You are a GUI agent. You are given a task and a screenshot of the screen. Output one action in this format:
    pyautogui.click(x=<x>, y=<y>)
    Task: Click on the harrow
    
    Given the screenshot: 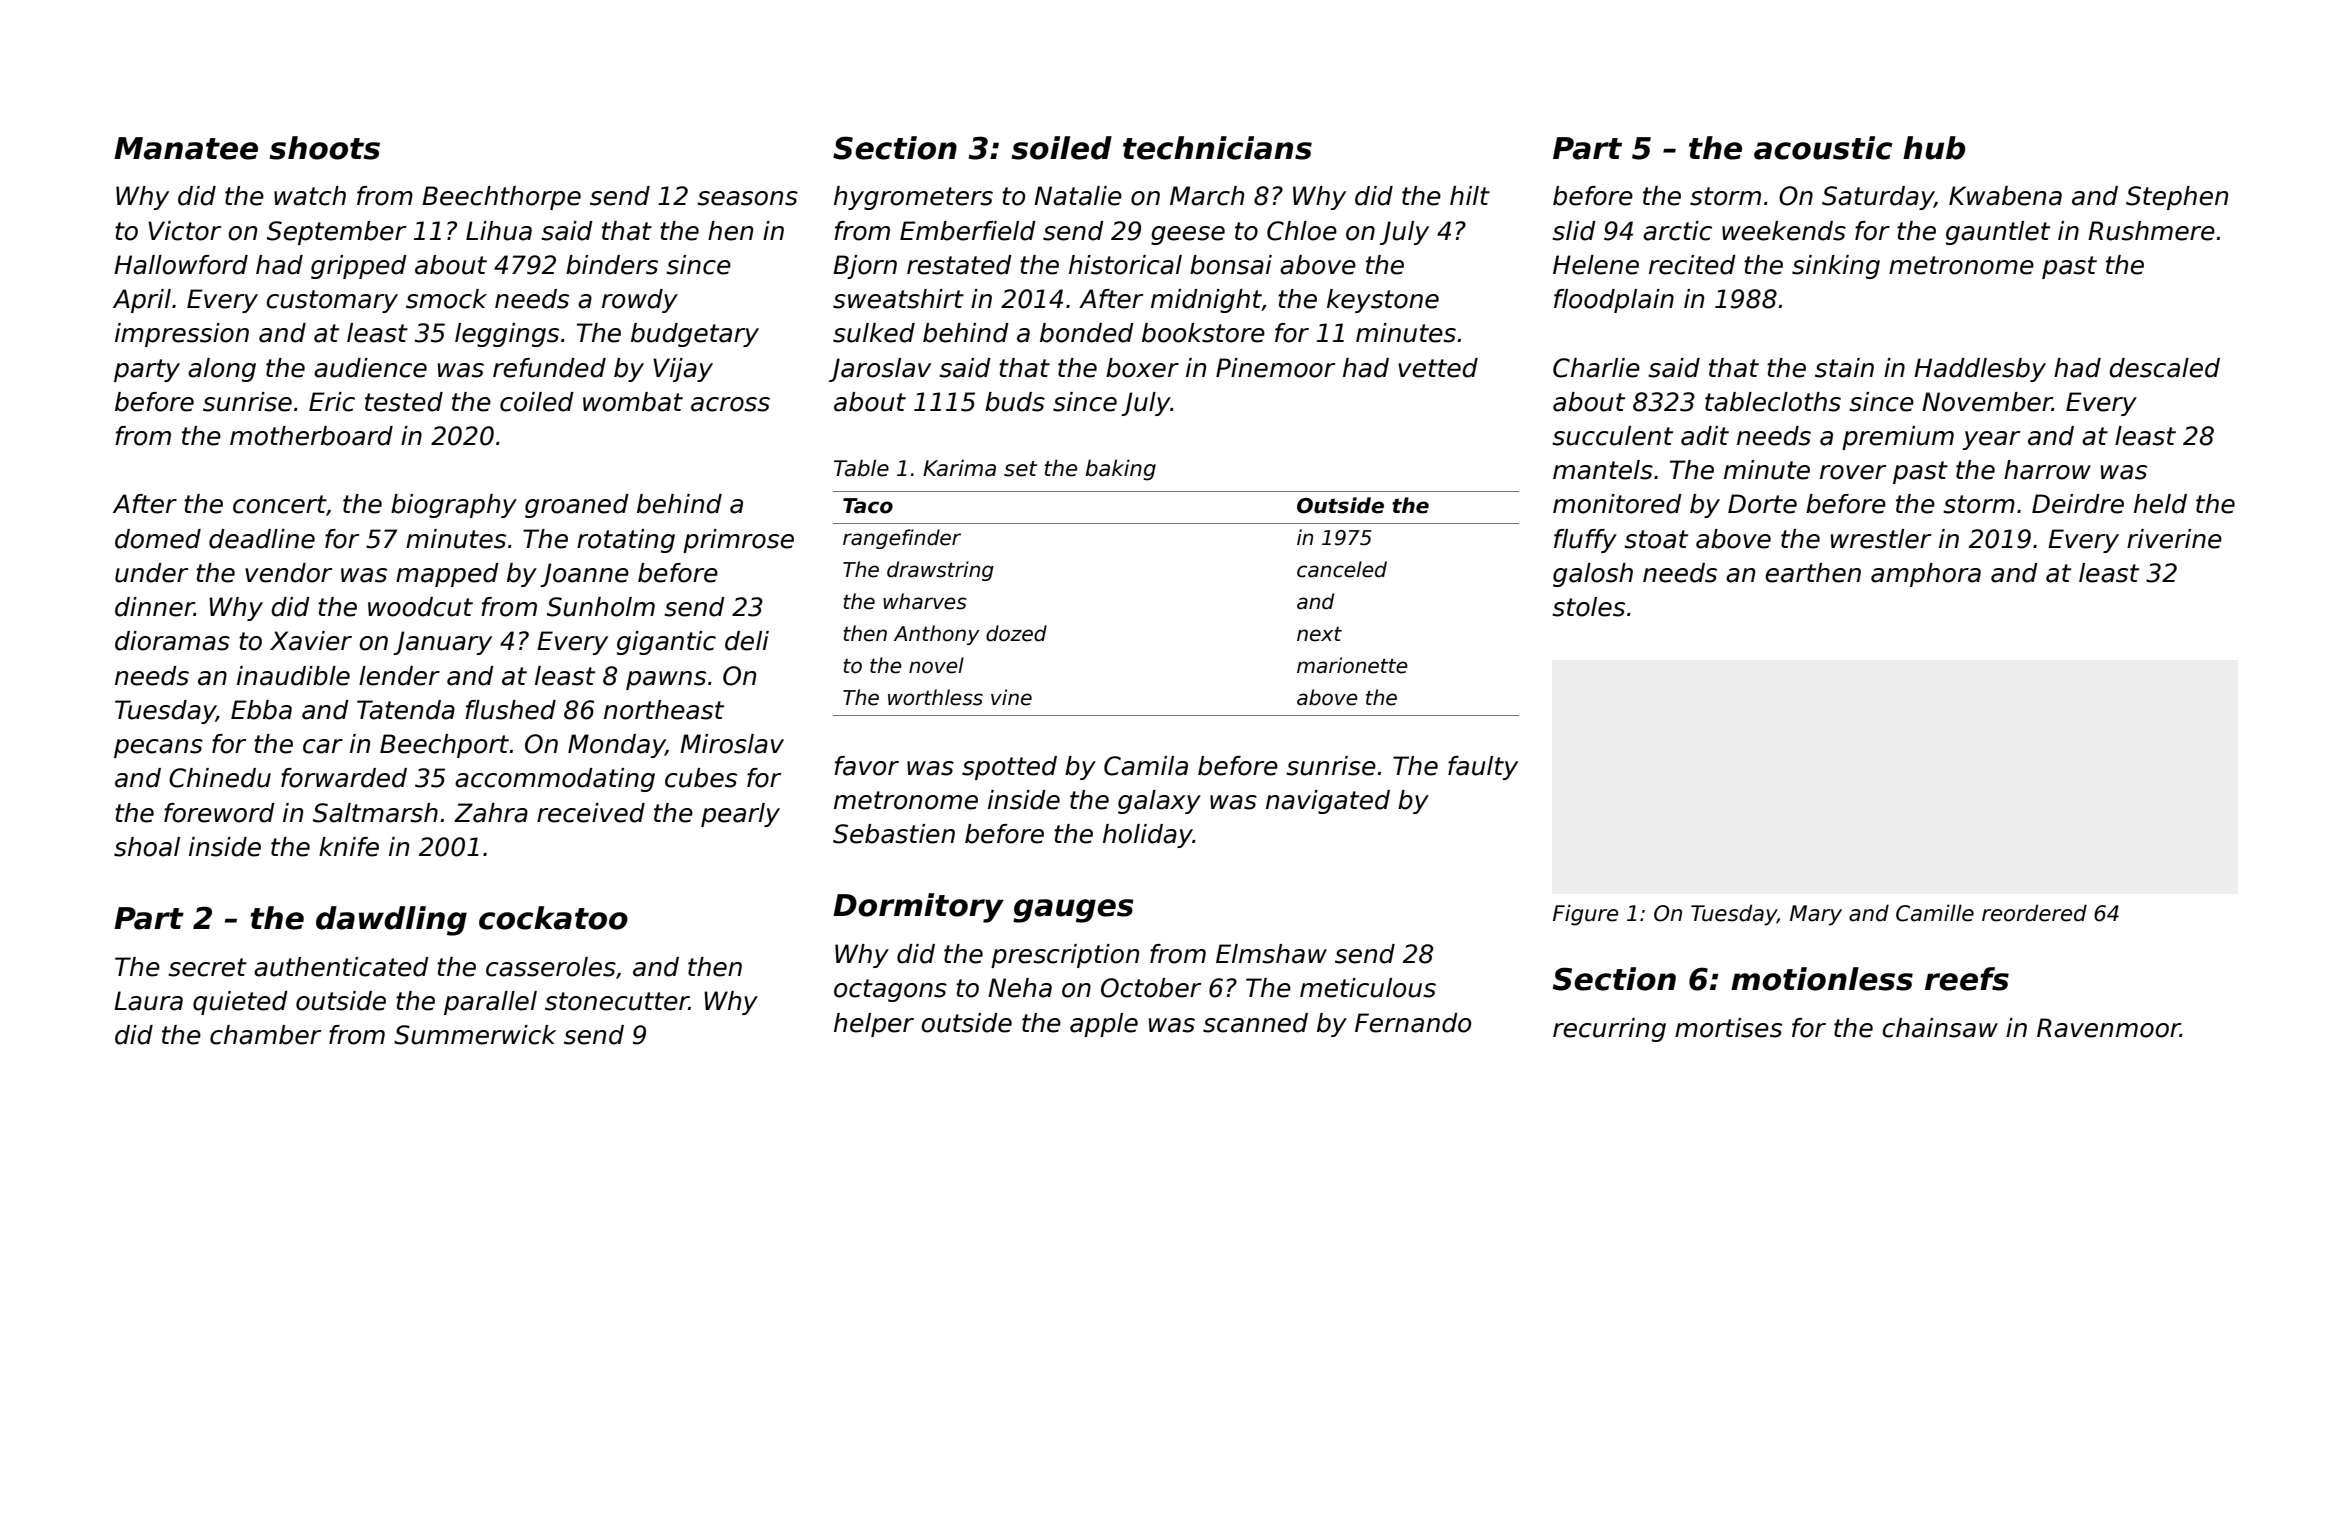 What is the action you would take?
    pyautogui.click(x=2047, y=470)
